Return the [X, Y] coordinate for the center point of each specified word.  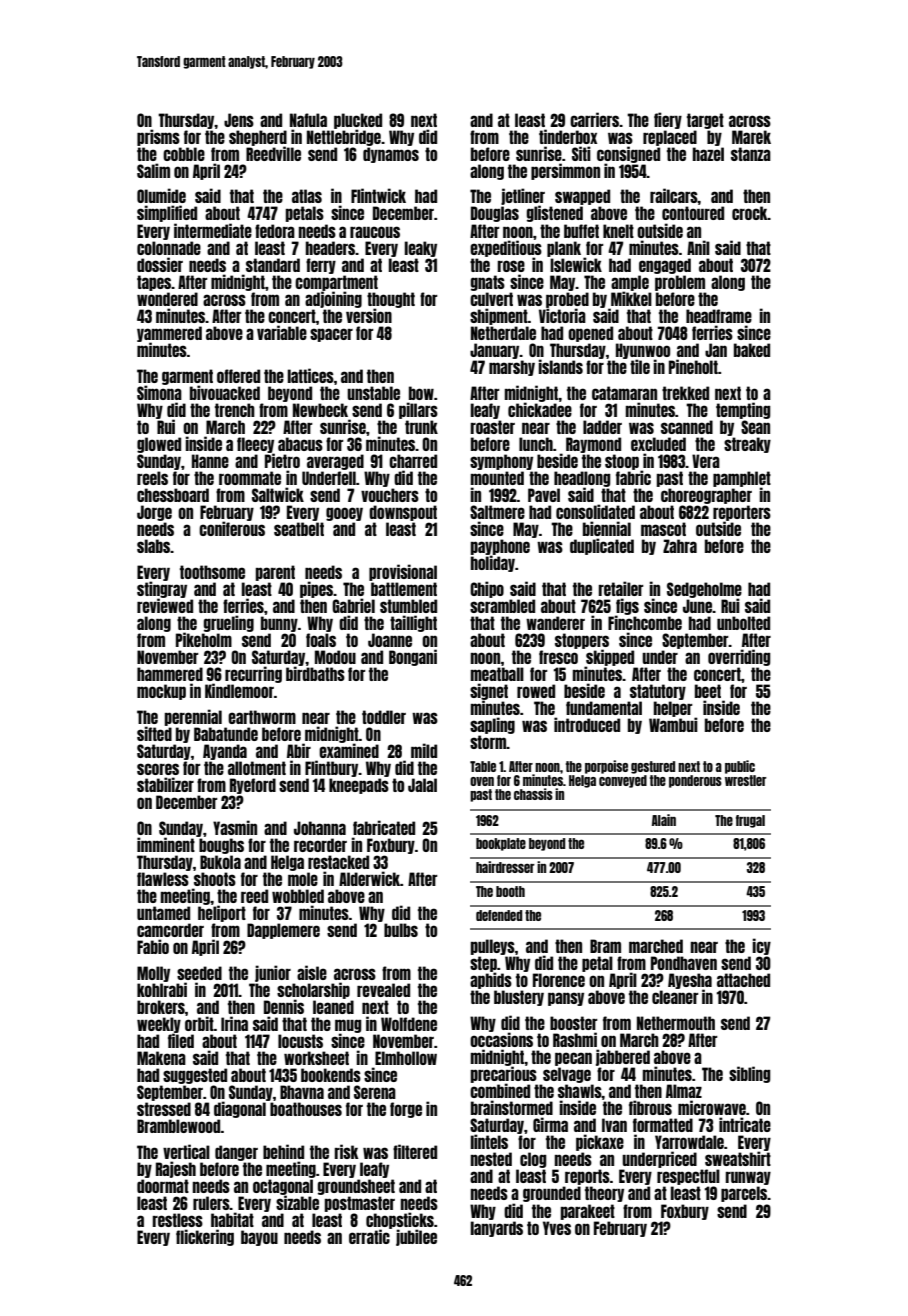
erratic [369, 1236]
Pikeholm [204, 639]
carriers [594, 119]
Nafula [308, 120]
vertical [186, 1151]
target [705, 121]
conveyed [623, 781]
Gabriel [353, 605]
